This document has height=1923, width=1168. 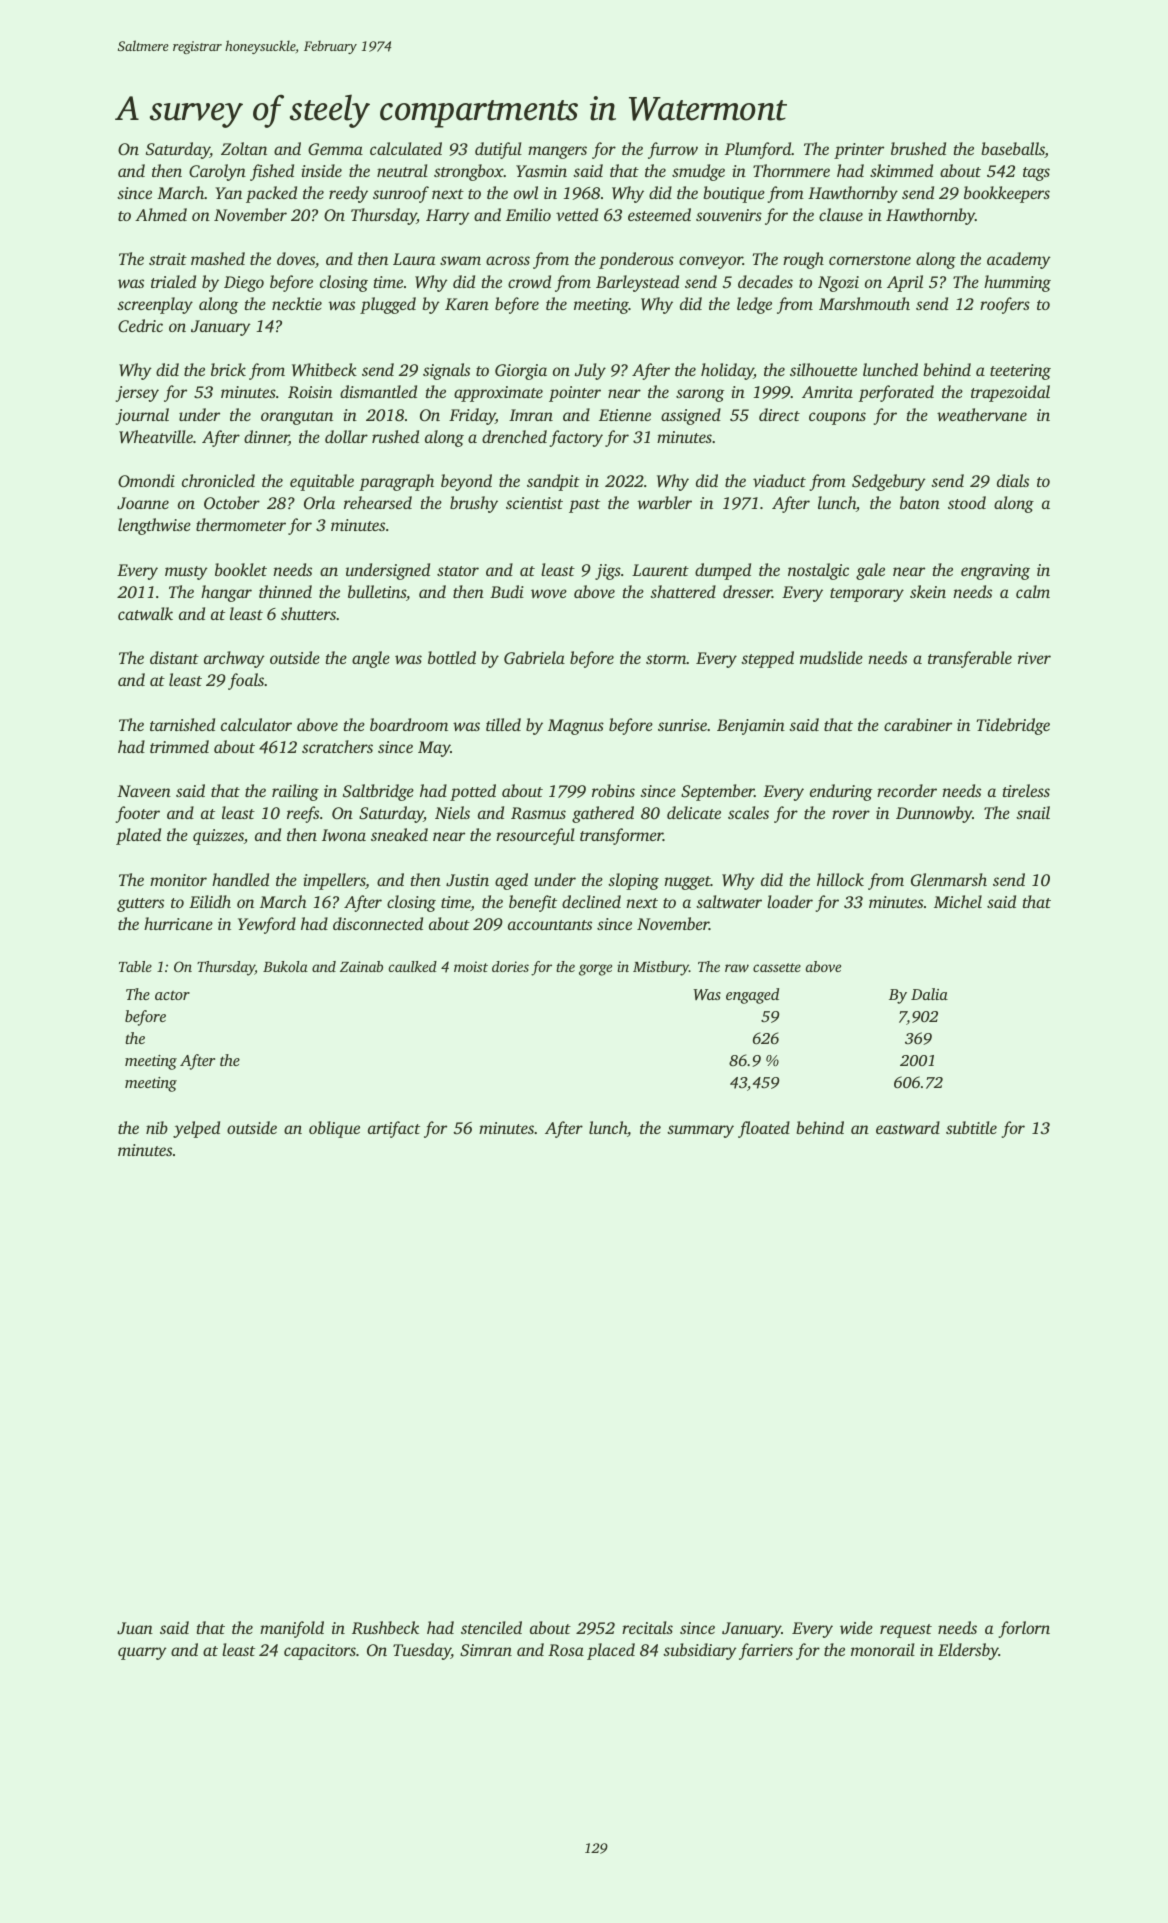 What do you see at coordinates (178, 880) in the document?
I see `monitor` at bounding box center [178, 880].
